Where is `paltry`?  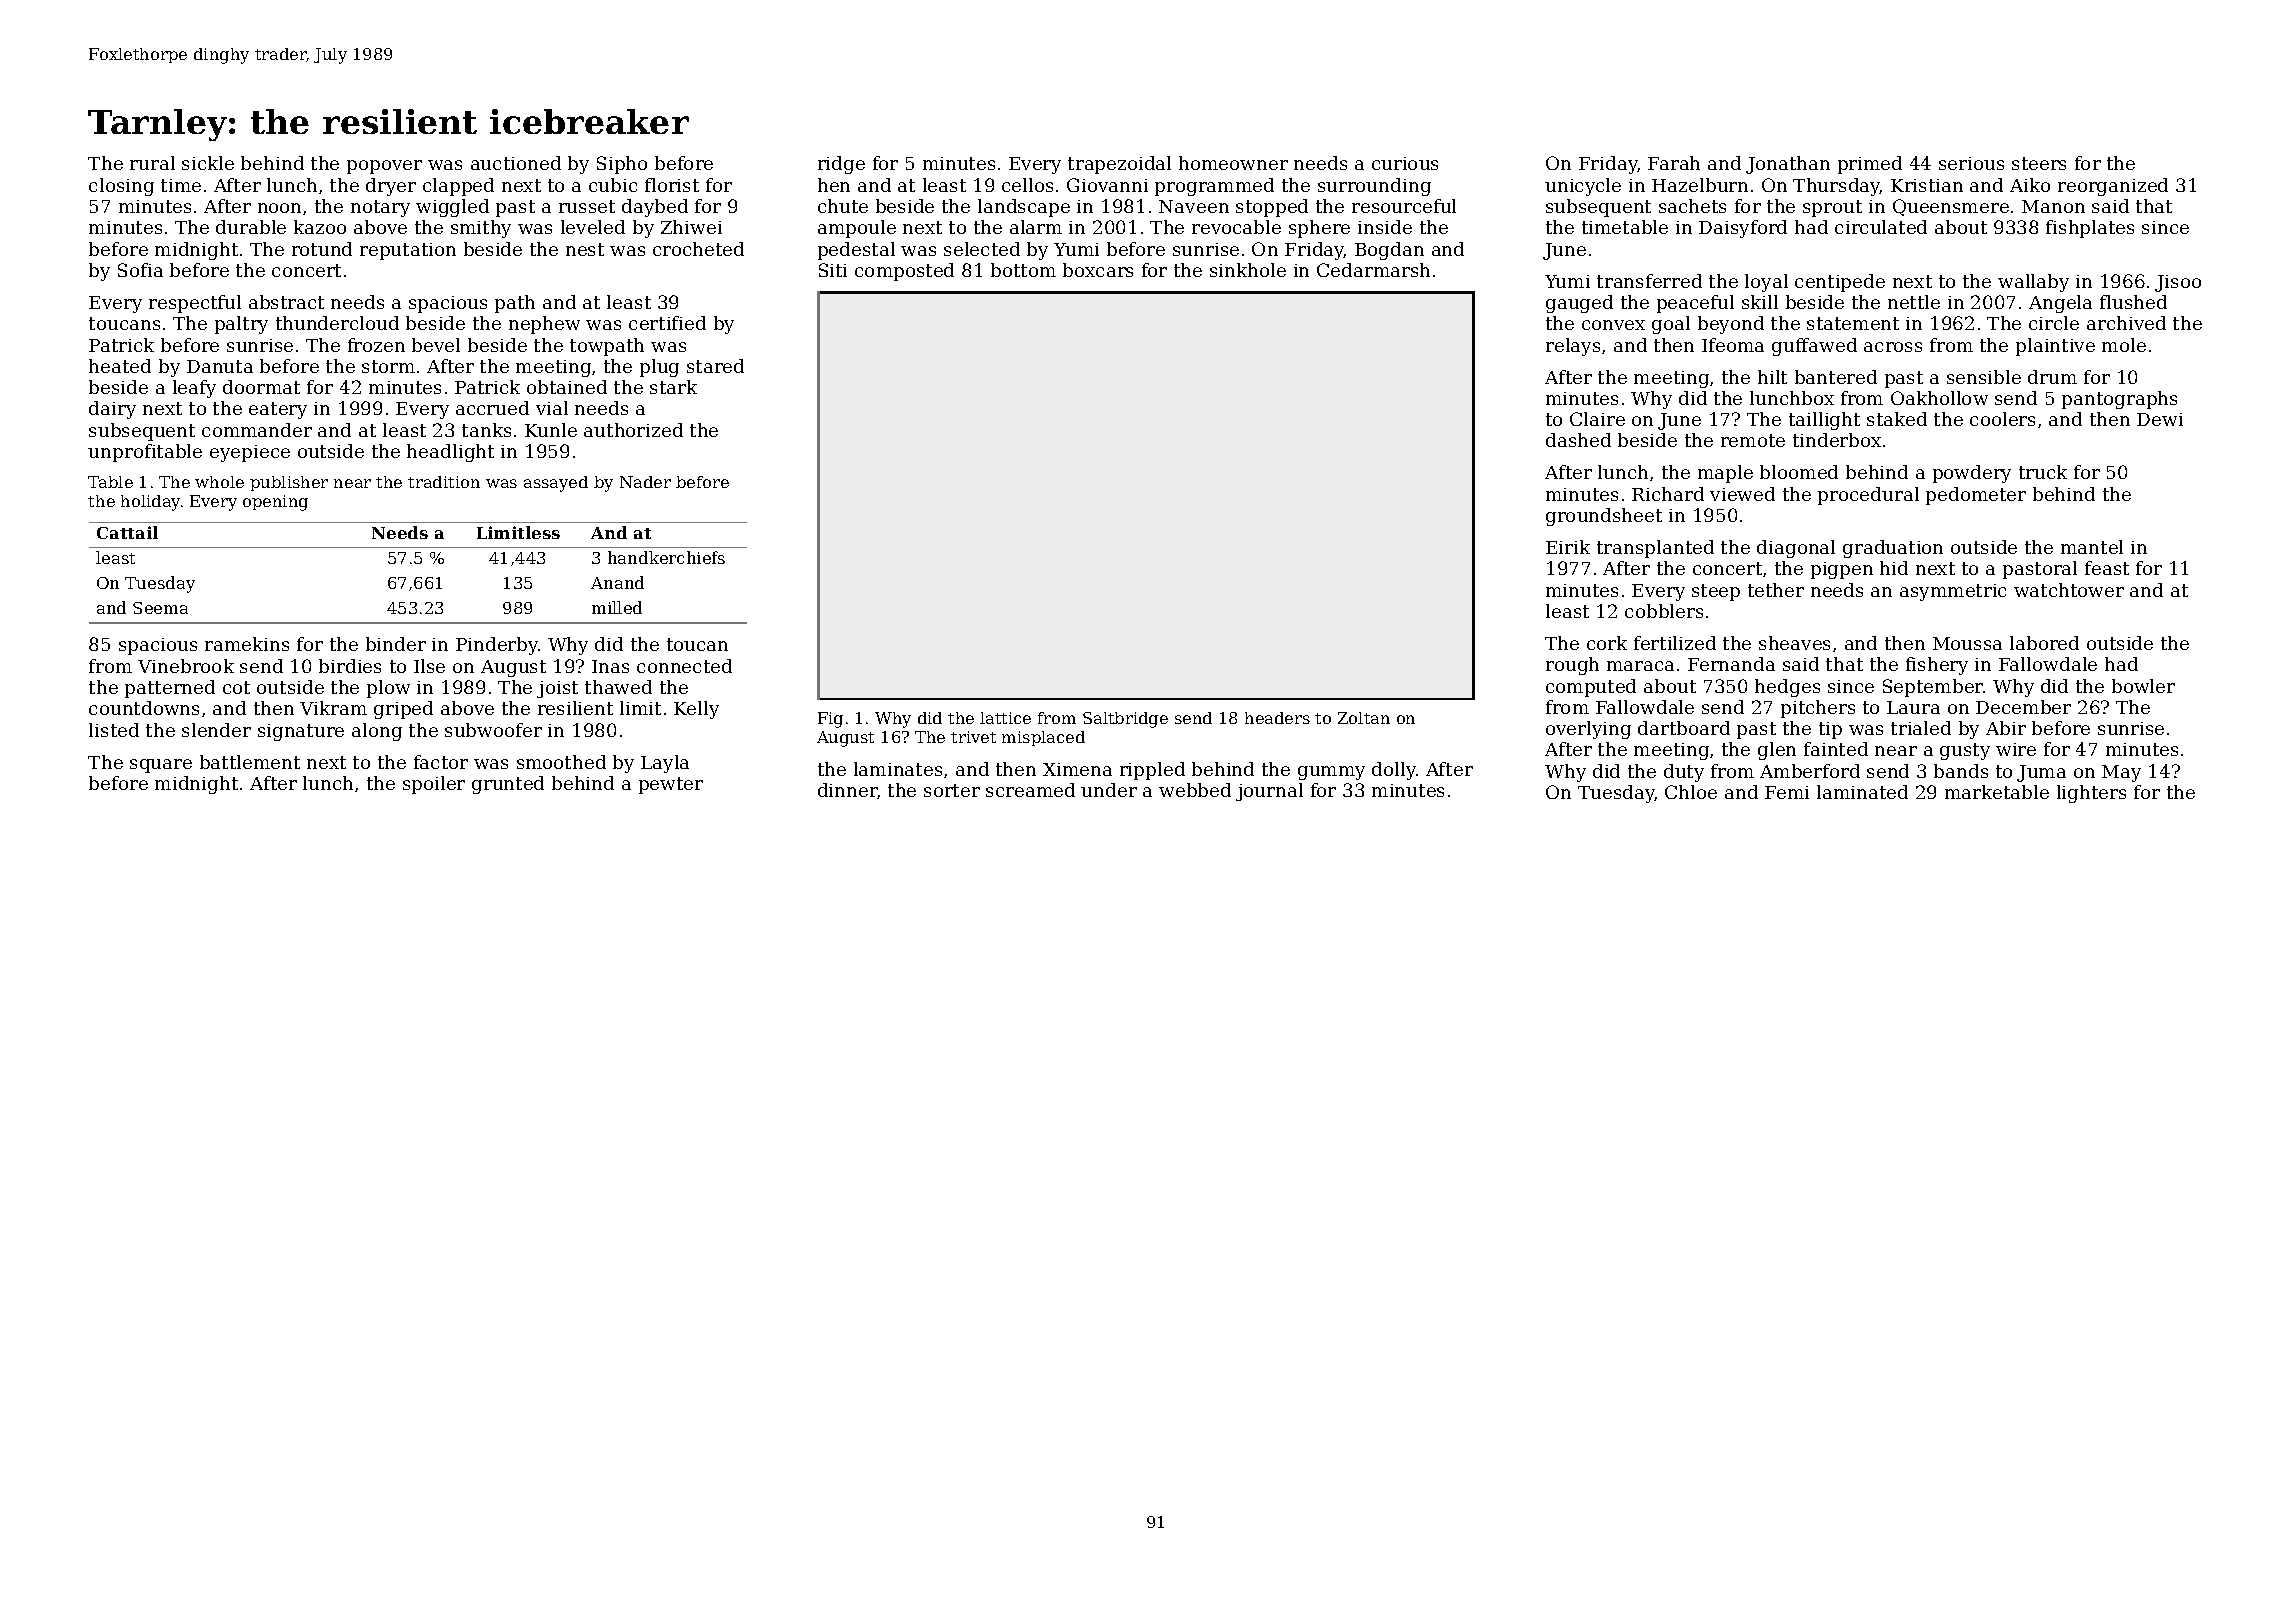 paltry is located at coordinates (241, 325).
